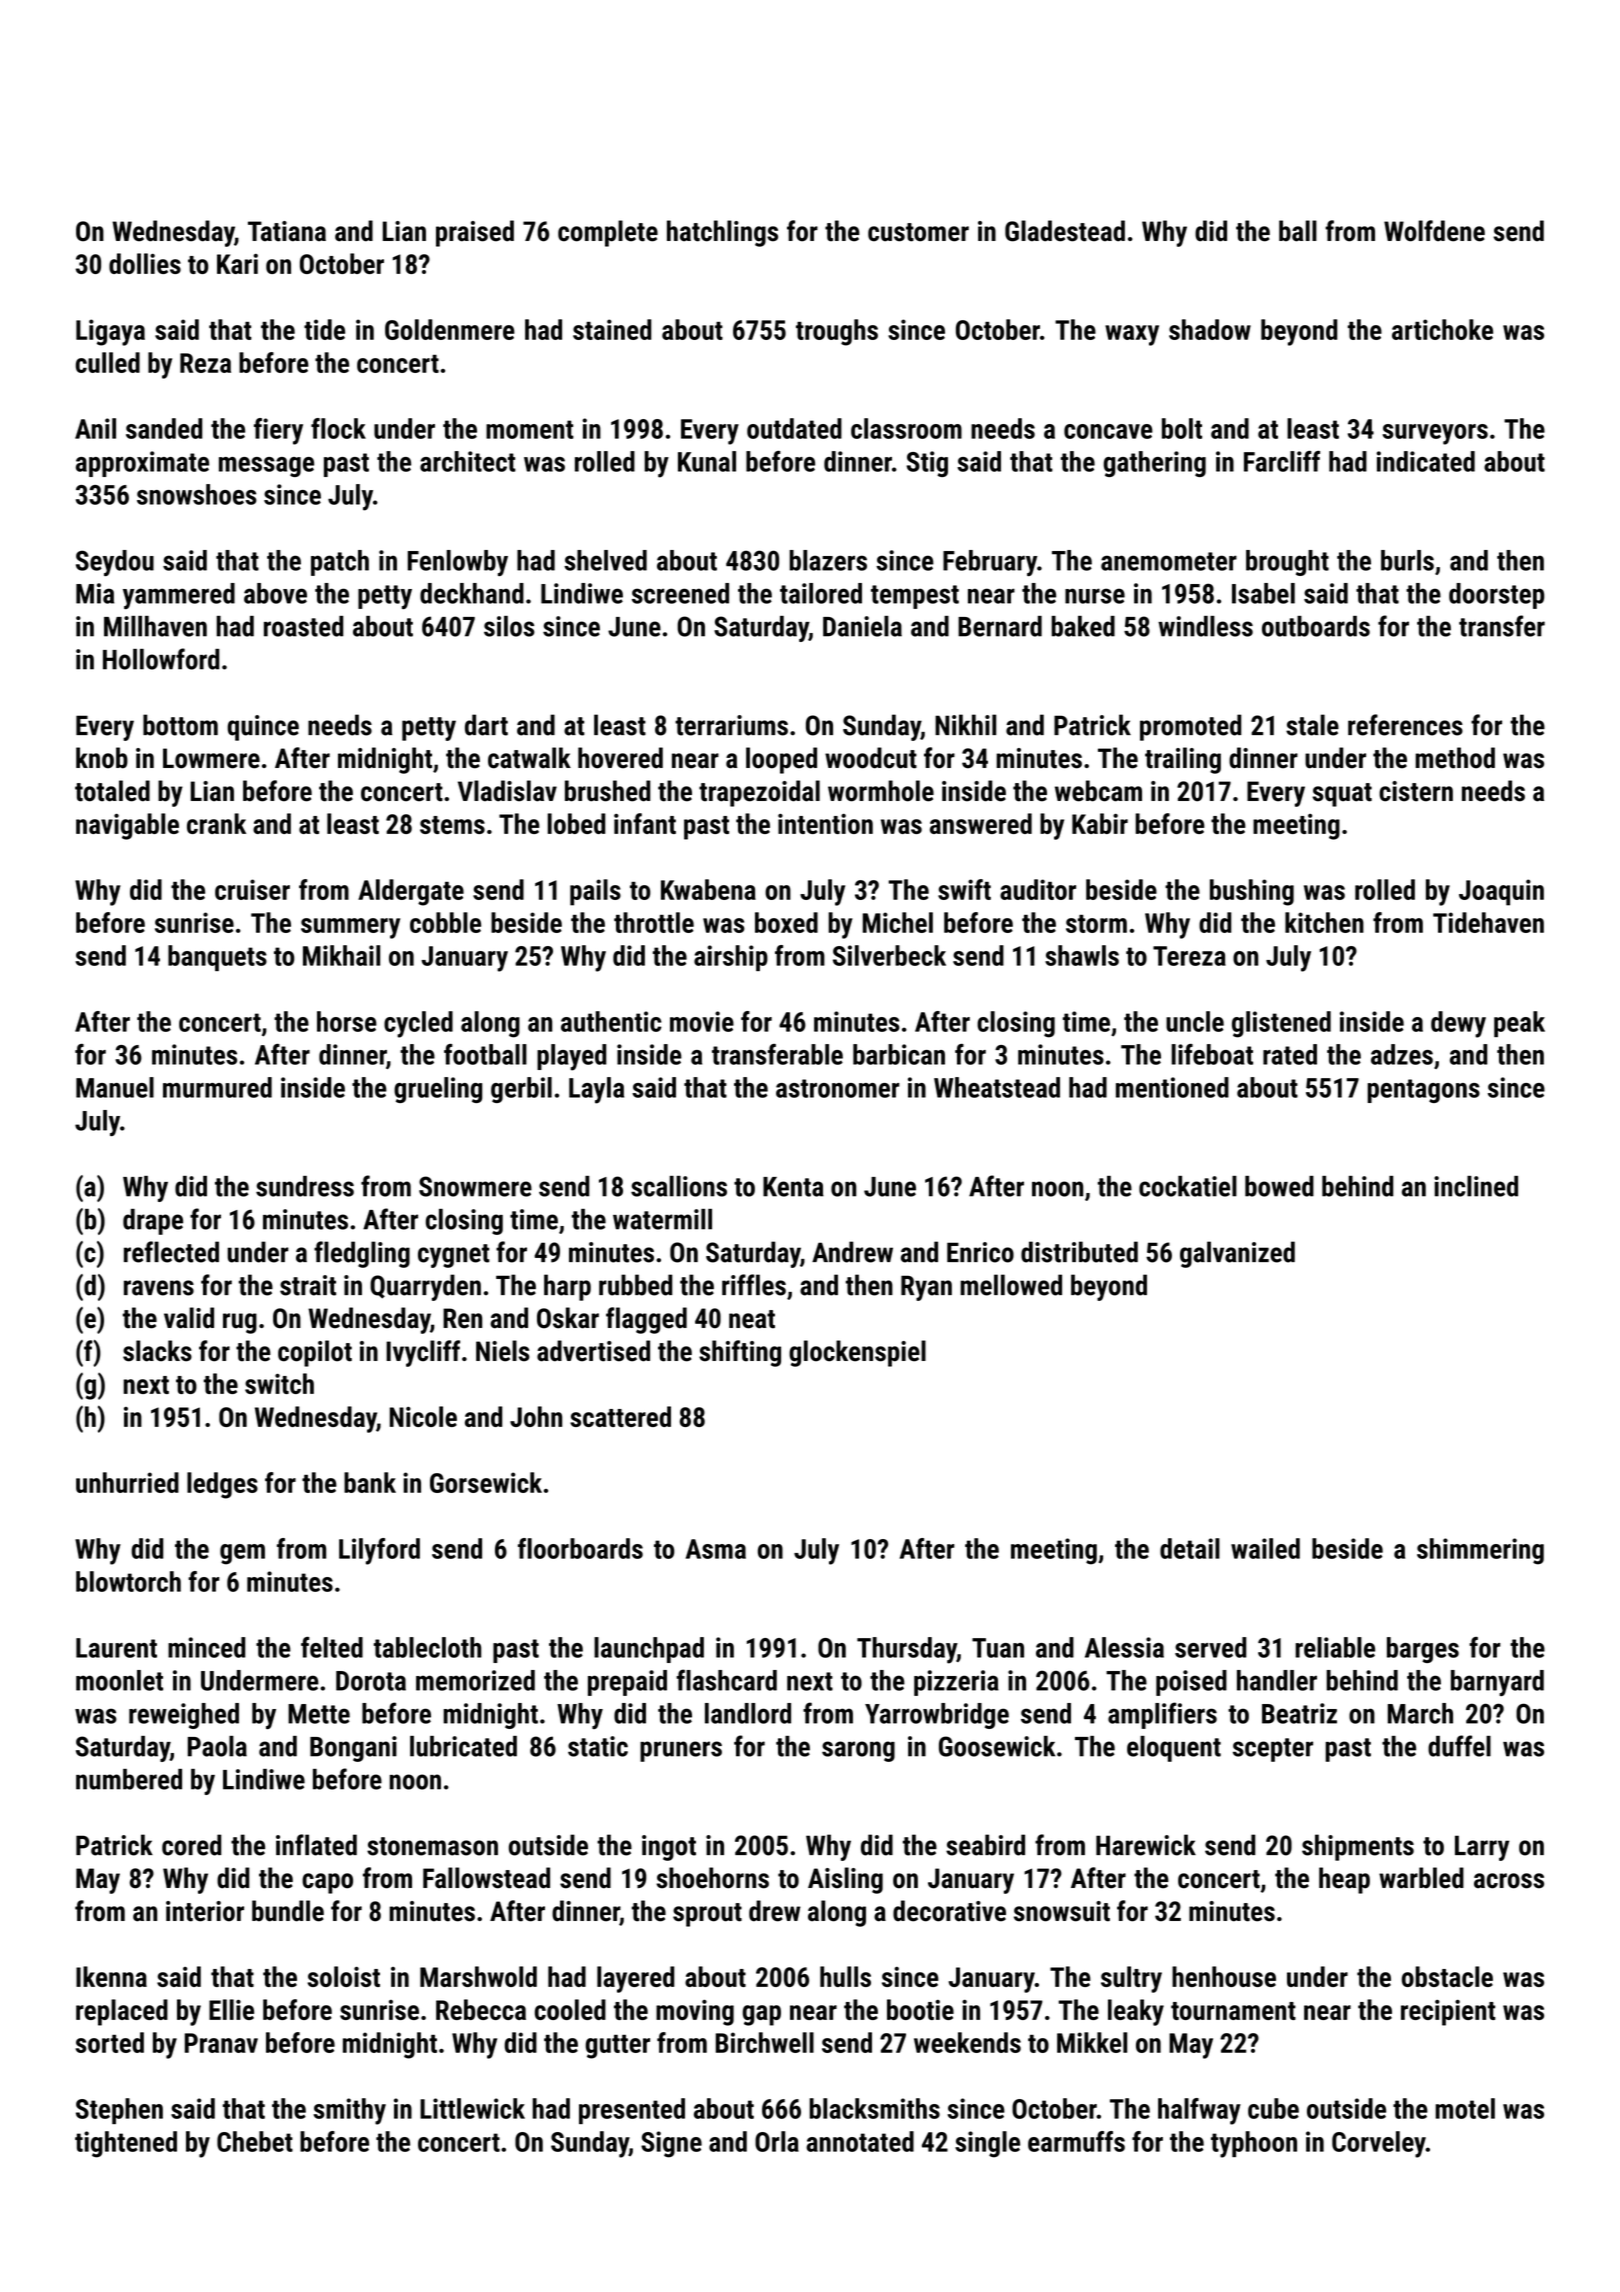 This image has width=1620, height=2292. I want to click on Silverbeck, so click(889, 955).
